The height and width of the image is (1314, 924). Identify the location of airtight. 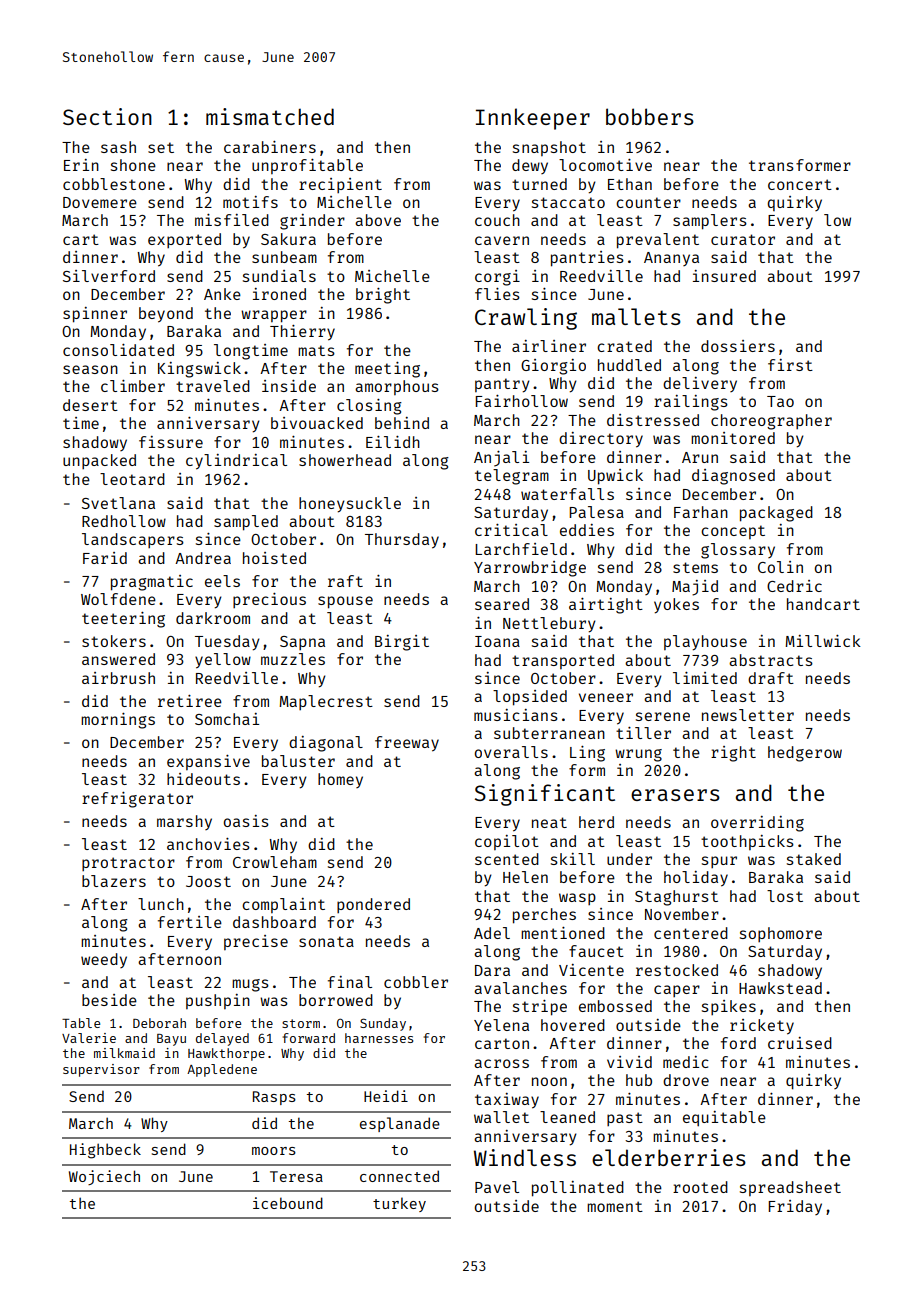
(606, 606).
